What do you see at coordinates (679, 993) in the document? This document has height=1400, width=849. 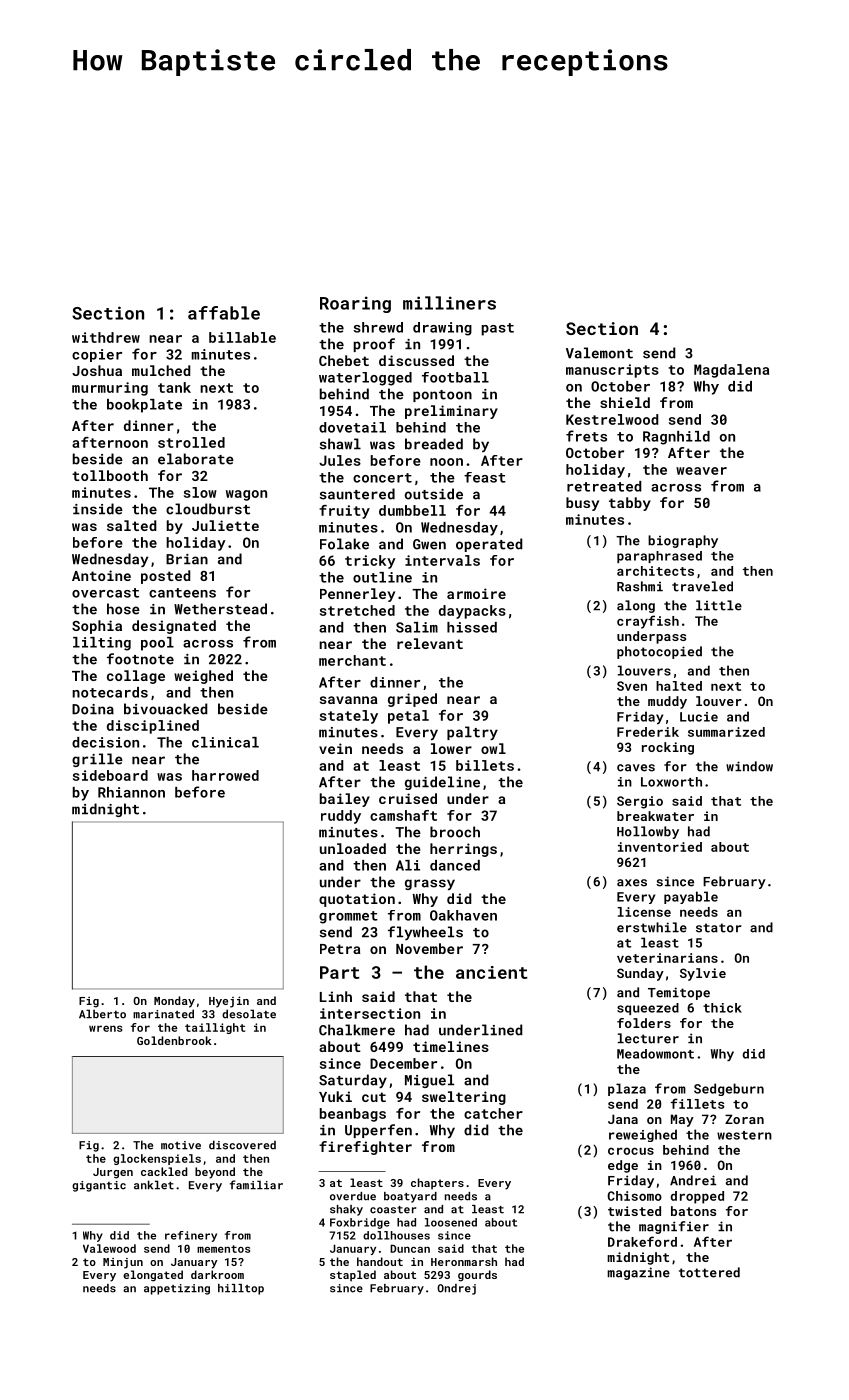 I see `Temitope` at bounding box center [679, 993].
